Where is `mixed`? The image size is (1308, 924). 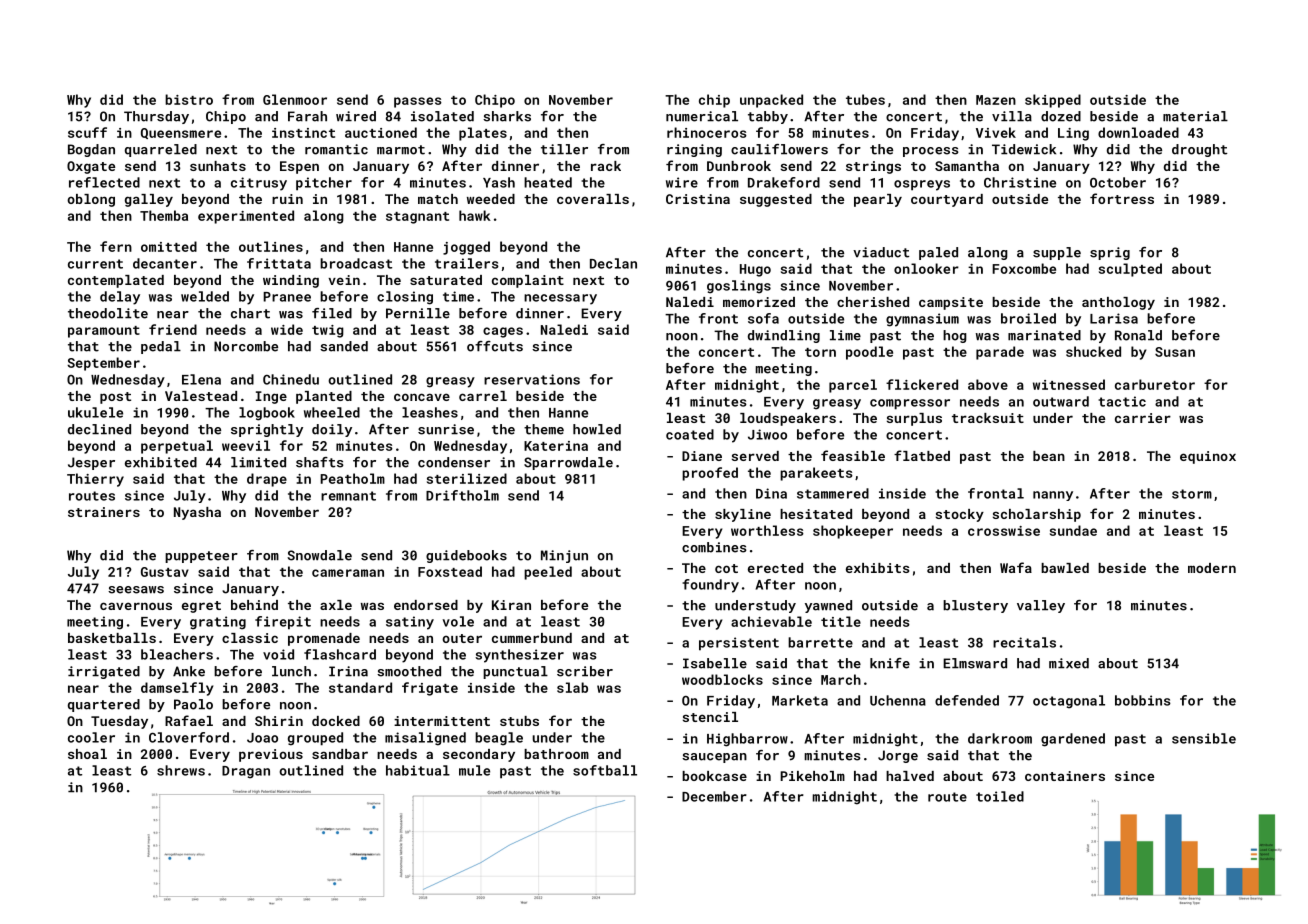
mixed is located at coordinates (1069, 663).
